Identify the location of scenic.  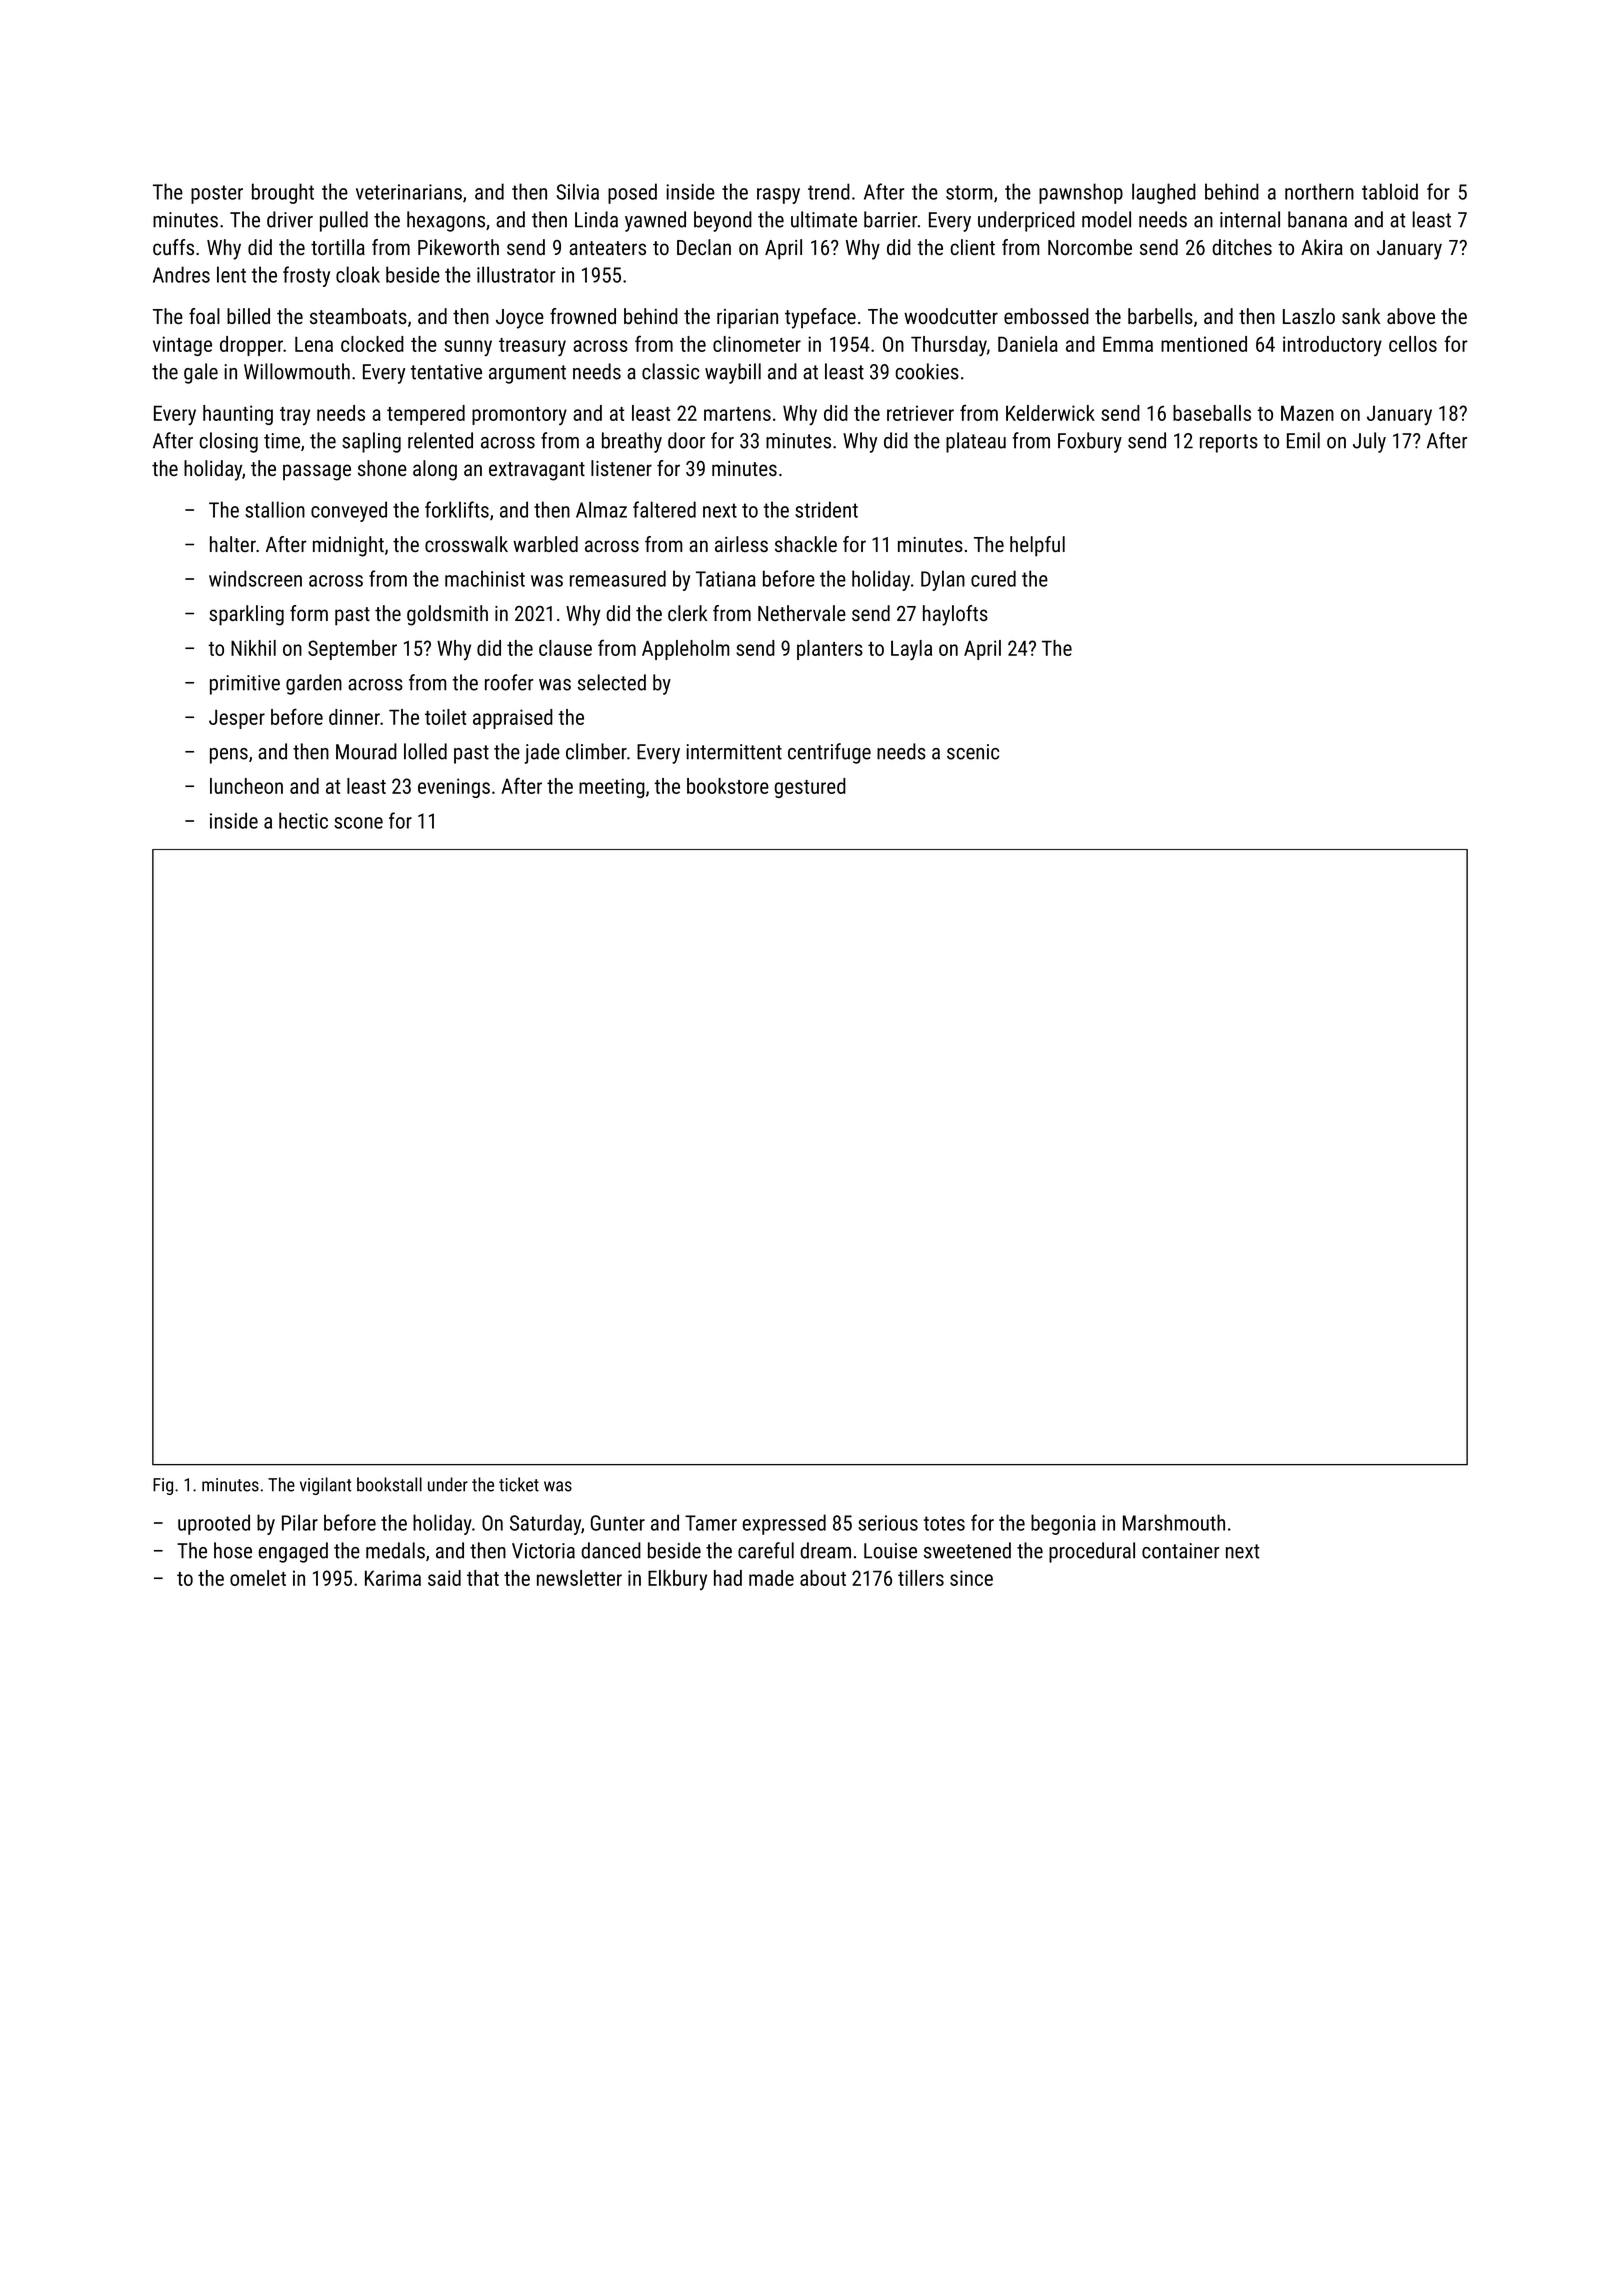
(973, 752).
